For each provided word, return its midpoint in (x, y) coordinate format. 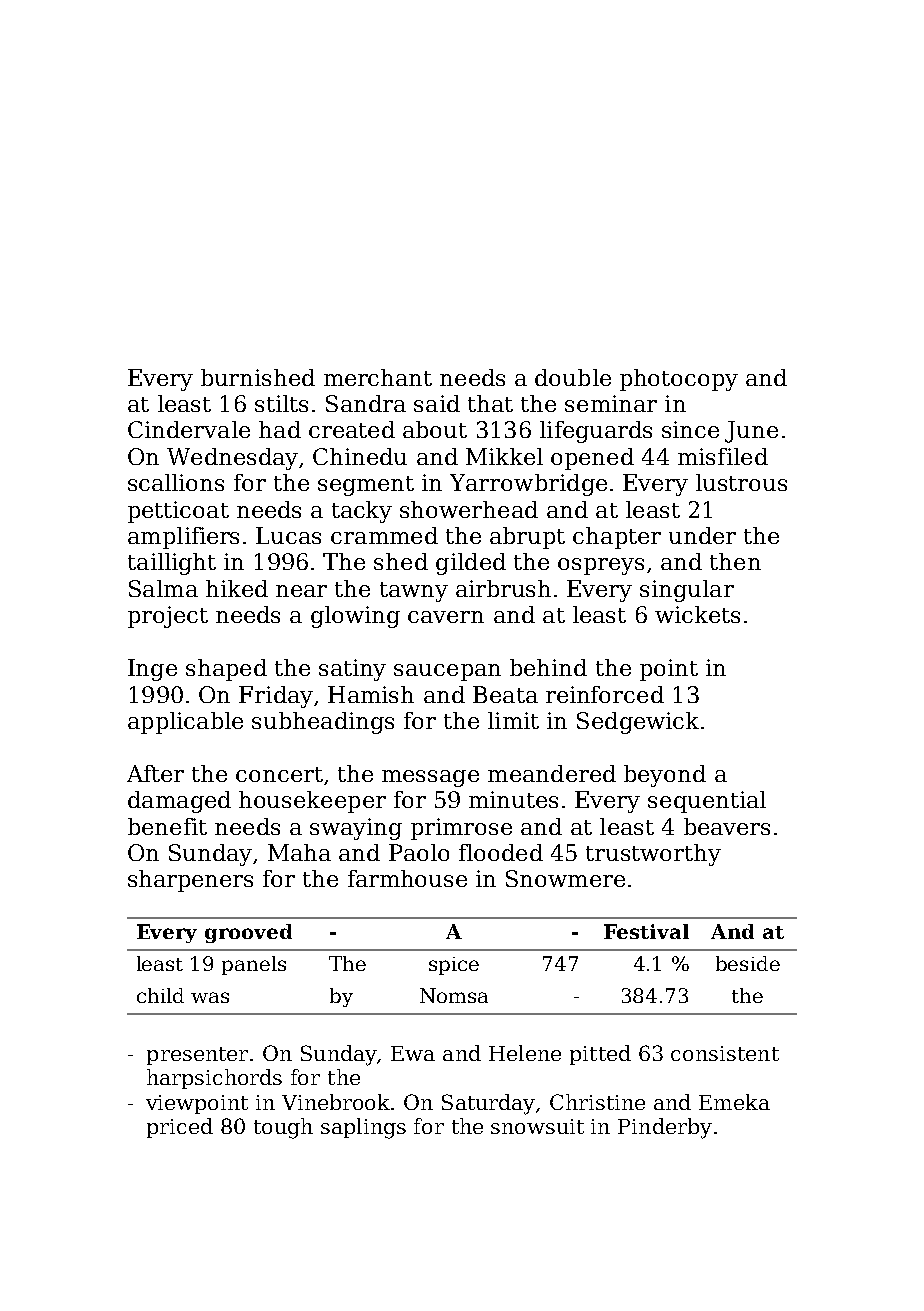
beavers (727, 826)
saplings (363, 1128)
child (160, 995)
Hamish (371, 694)
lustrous (741, 482)
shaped (226, 670)
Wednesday (232, 459)
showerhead (469, 509)
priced (180, 1128)
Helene (525, 1053)
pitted (600, 1055)
